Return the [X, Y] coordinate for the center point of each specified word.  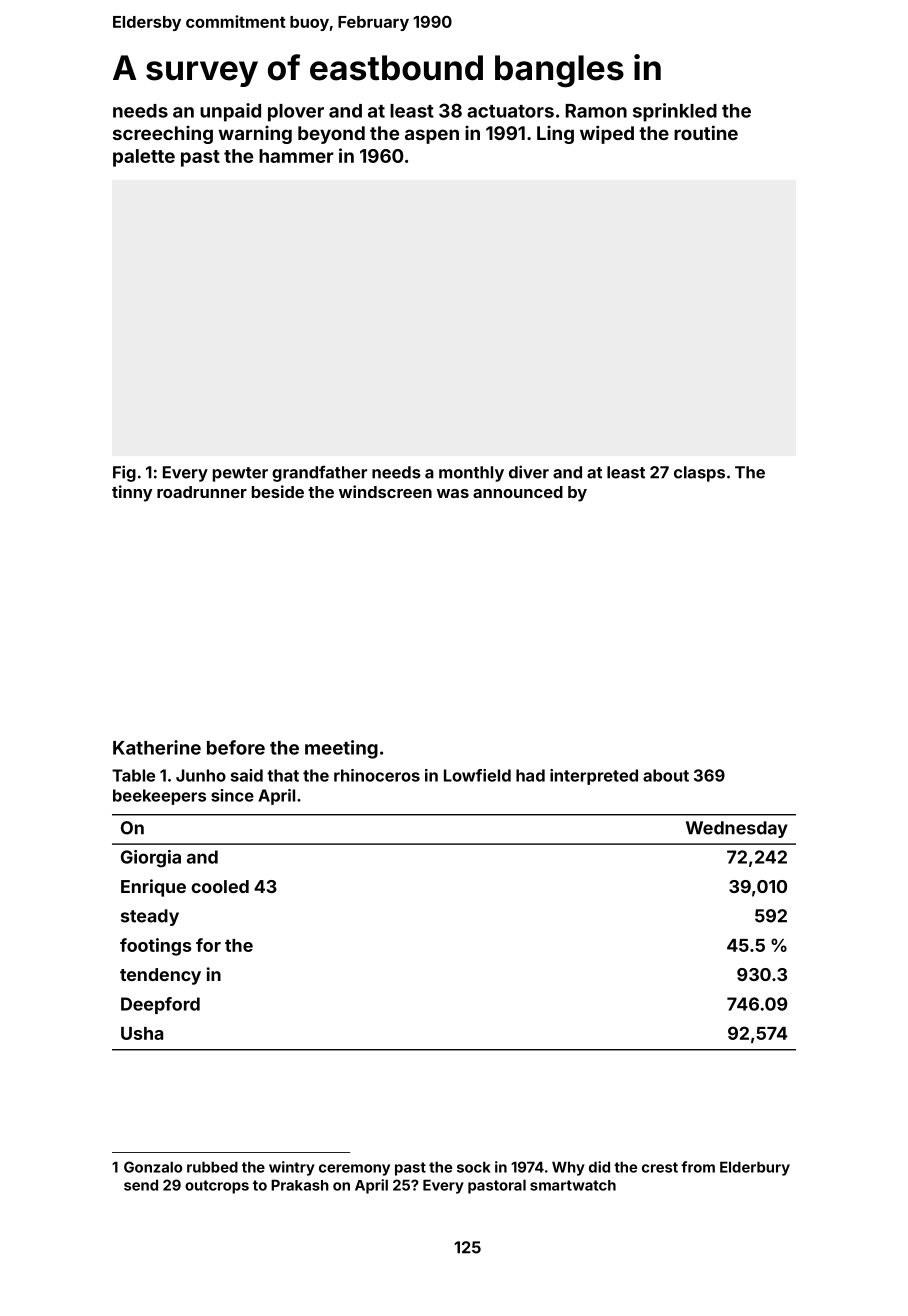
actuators [510, 111]
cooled [220, 886]
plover [296, 113]
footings [156, 947]
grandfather [319, 473]
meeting [341, 749]
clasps [699, 474]
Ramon [596, 111]
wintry [292, 1168]
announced [518, 492]
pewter [240, 474]
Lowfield [477, 775]
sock [474, 1167]
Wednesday [737, 829]
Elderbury [755, 1168]
